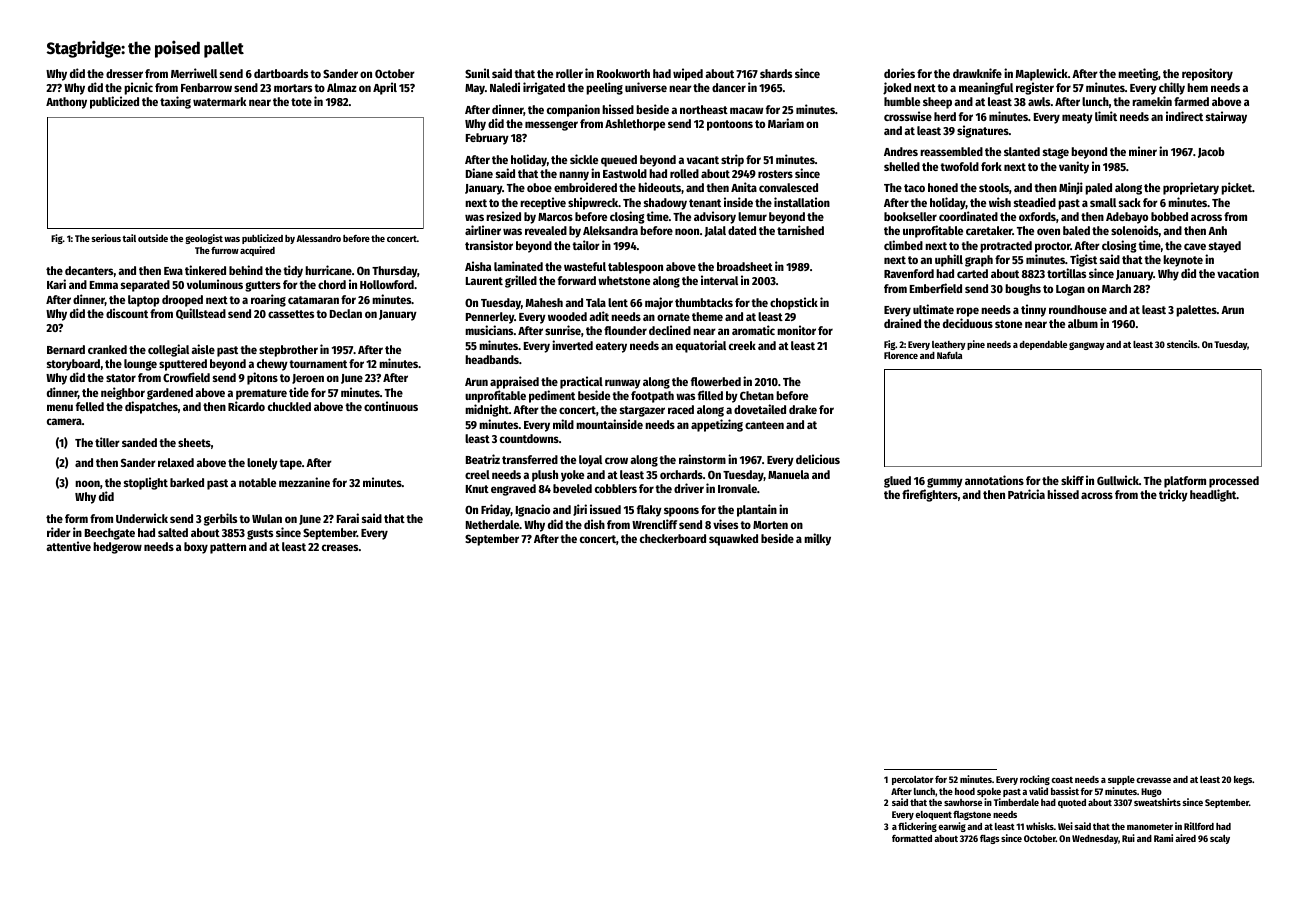  Describe the element at coordinates (59, 532) in the image. I see `rider` at that location.
